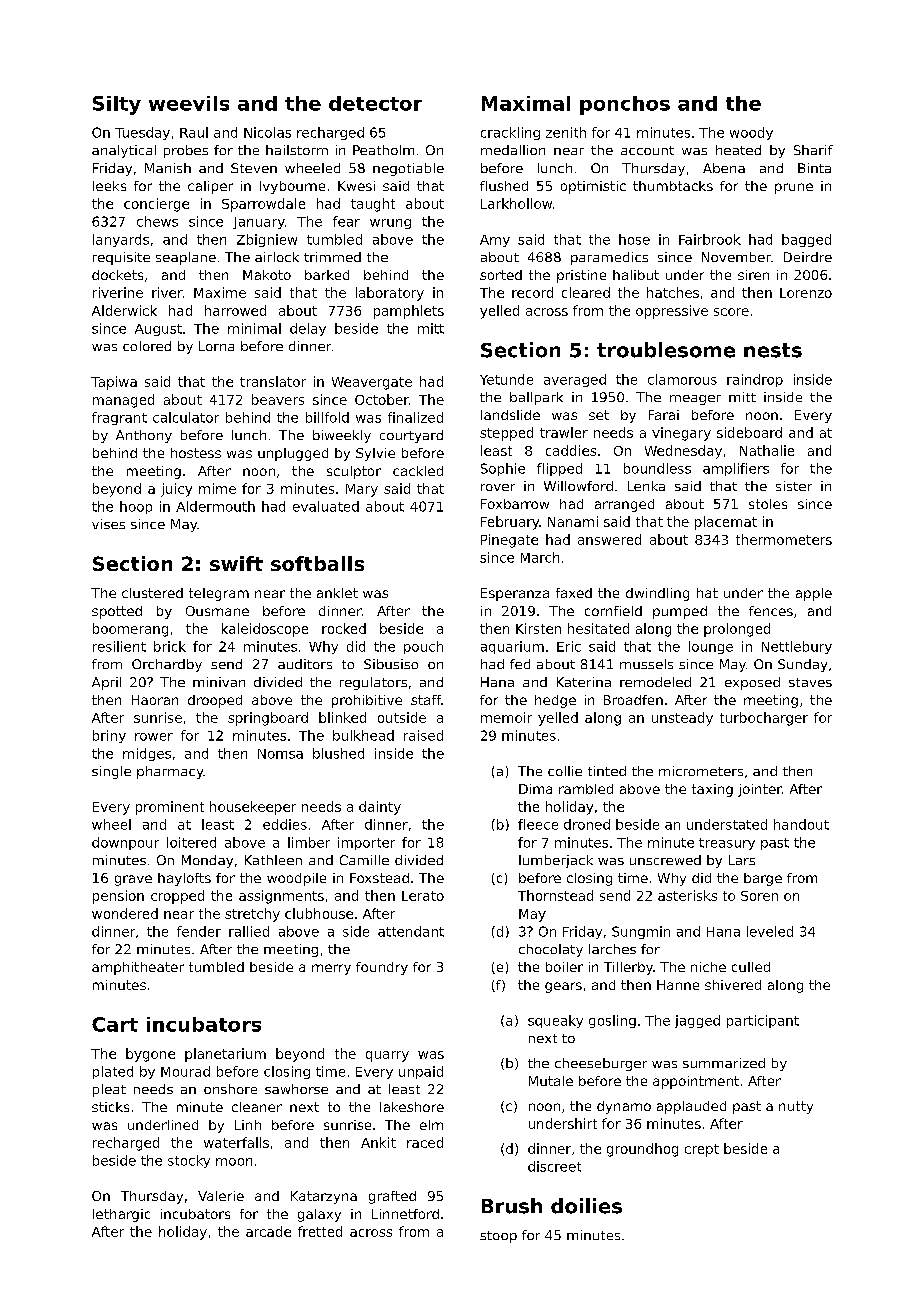 This screenshot has width=924, height=1308. What do you see at coordinates (509, 541) in the screenshot?
I see `Pinegate` at bounding box center [509, 541].
